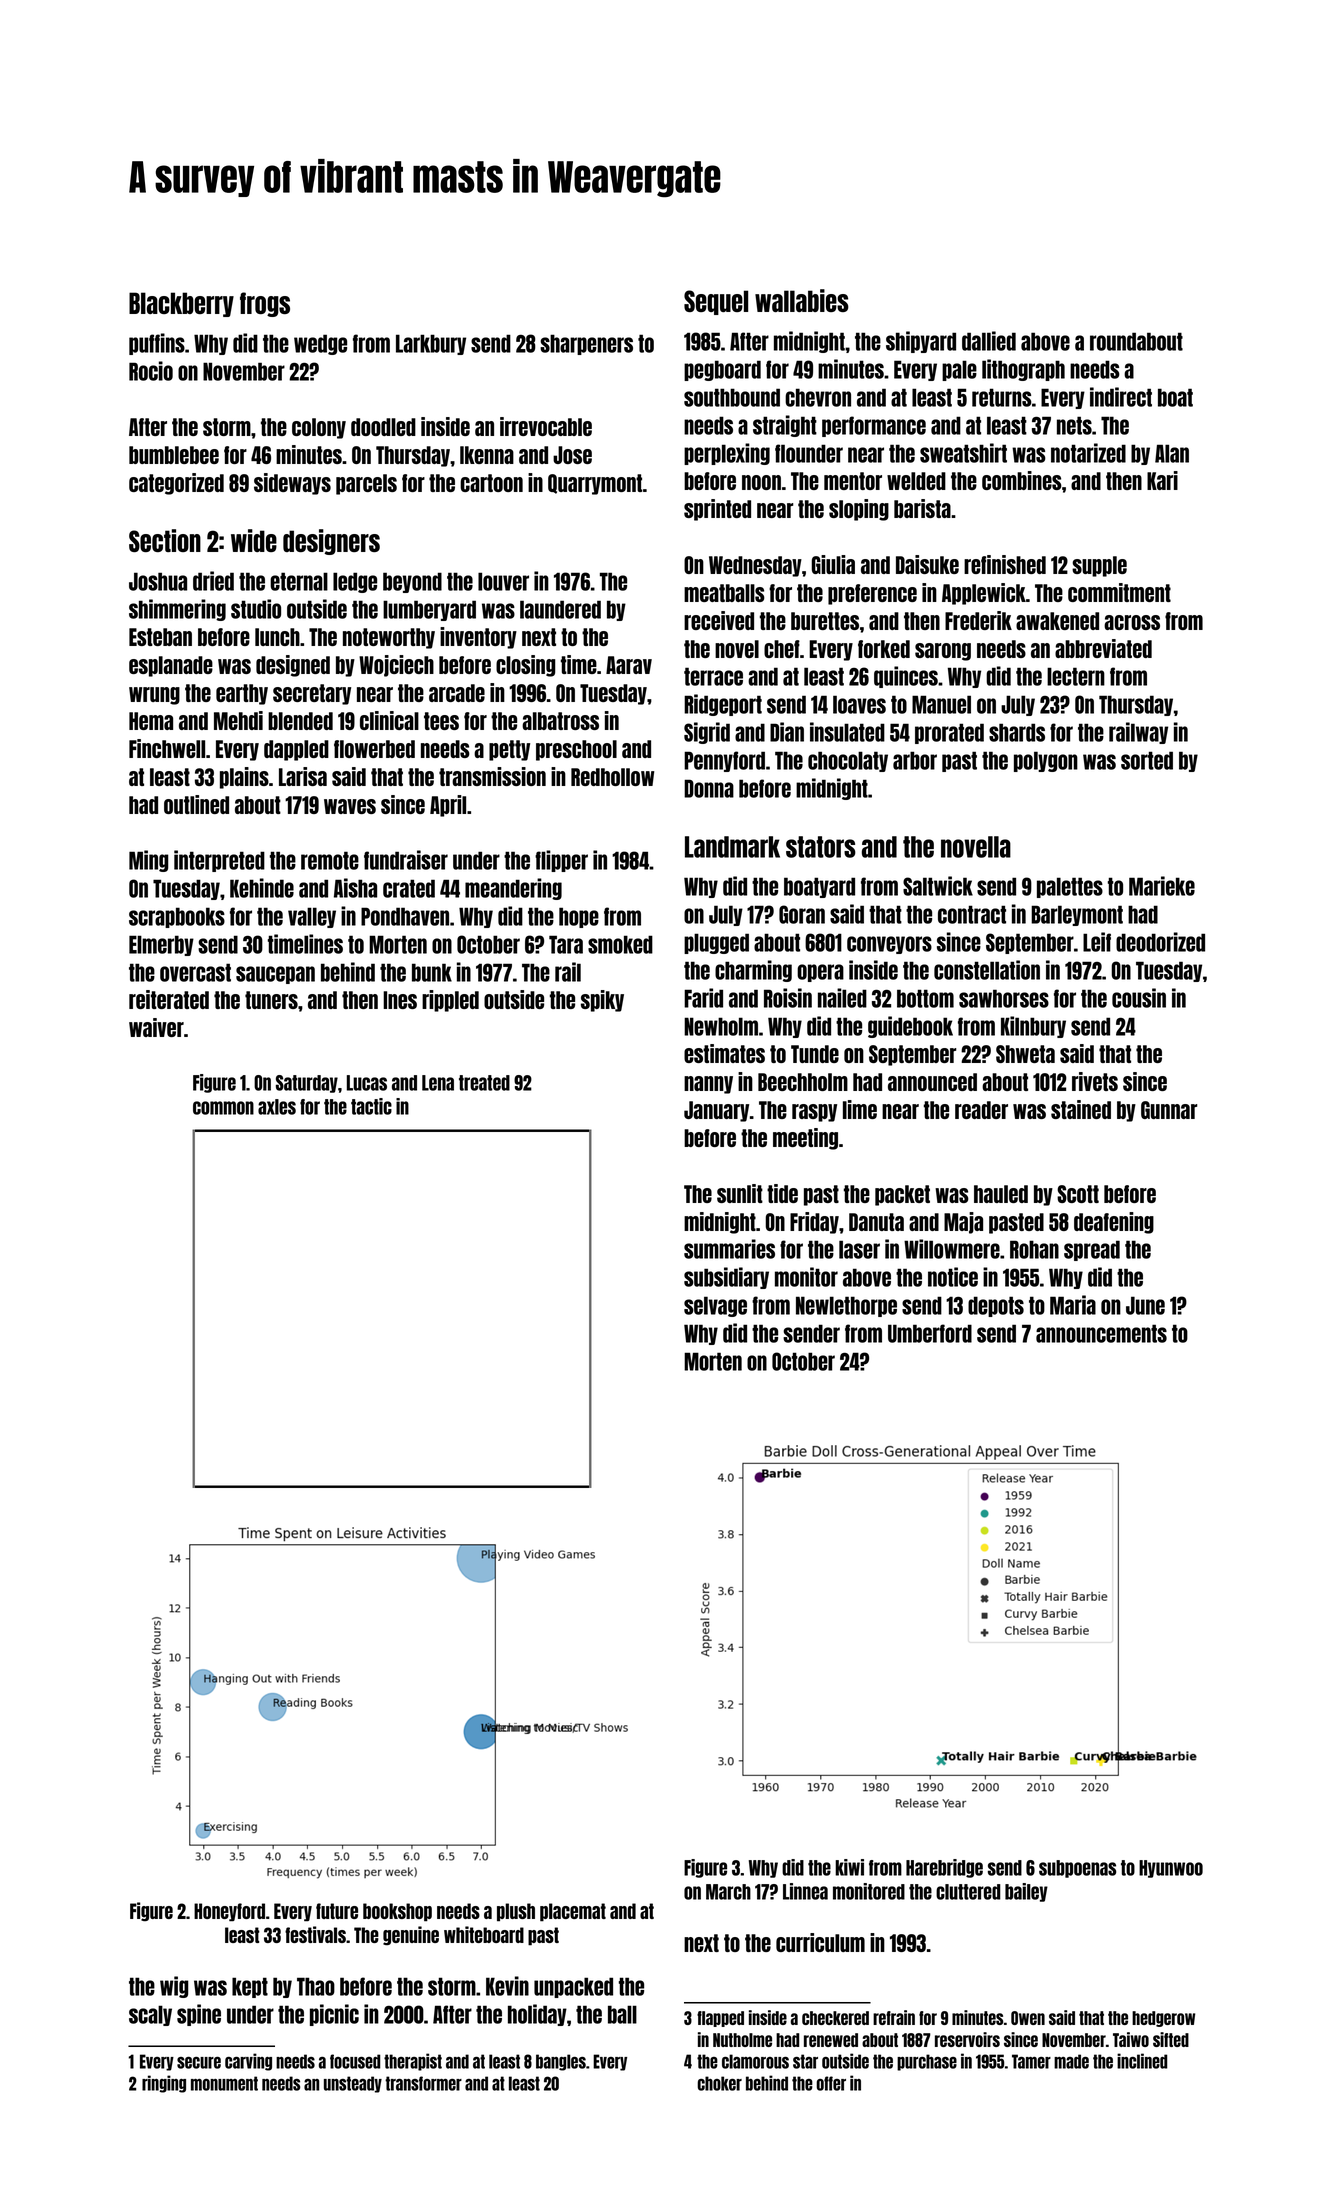 Image resolution: width=1339 pixels, height=2205 pixels. What do you see at coordinates (802, 300) in the screenshot?
I see `wallabies` at bounding box center [802, 300].
